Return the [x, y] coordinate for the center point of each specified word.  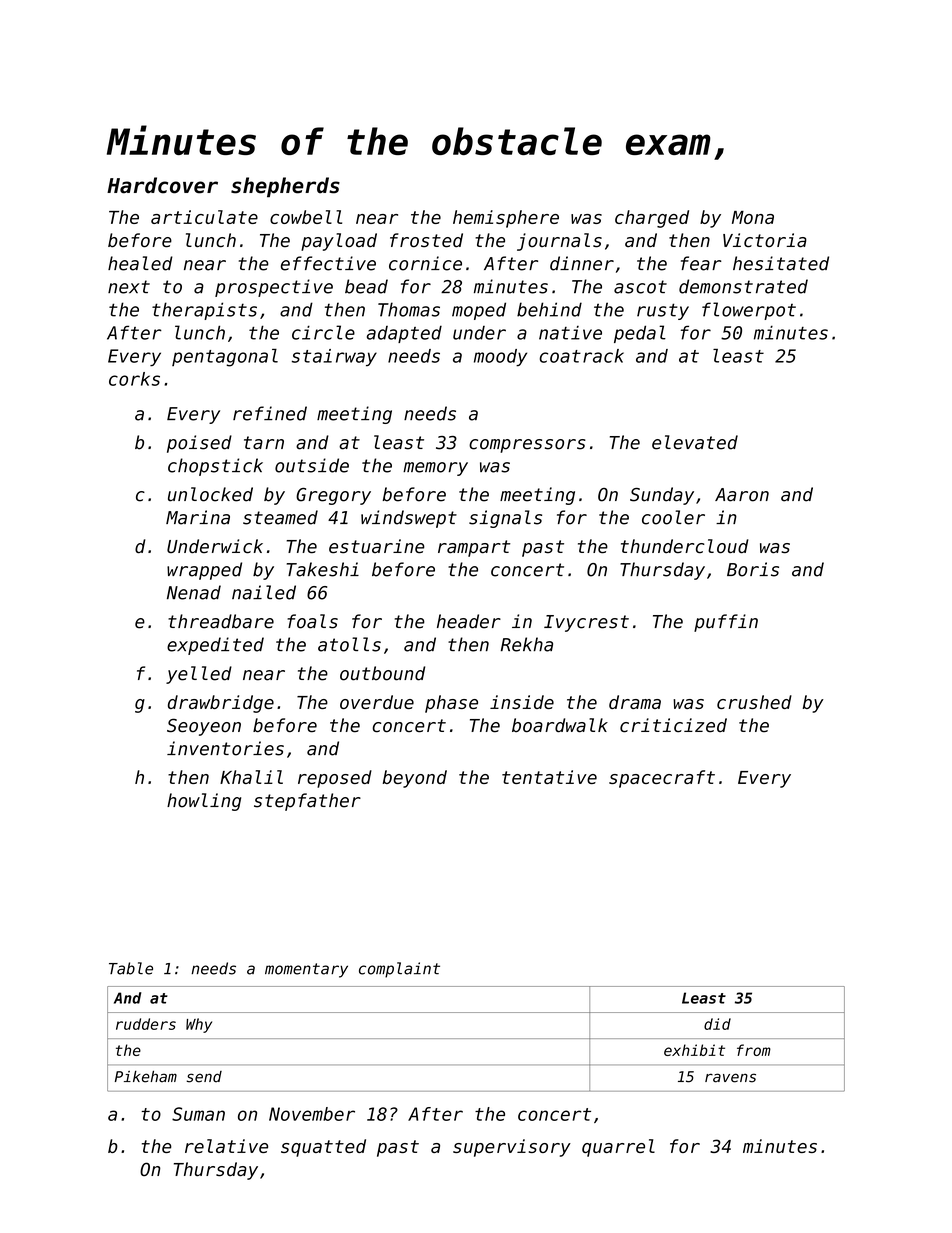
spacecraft [662, 779]
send [204, 1077]
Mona [753, 217]
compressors [527, 446]
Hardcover [162, 185]
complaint [399, 970]
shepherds [285, 187]
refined [270, 413]
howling [204, 802]
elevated [695, 442]
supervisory [512, 1148]
